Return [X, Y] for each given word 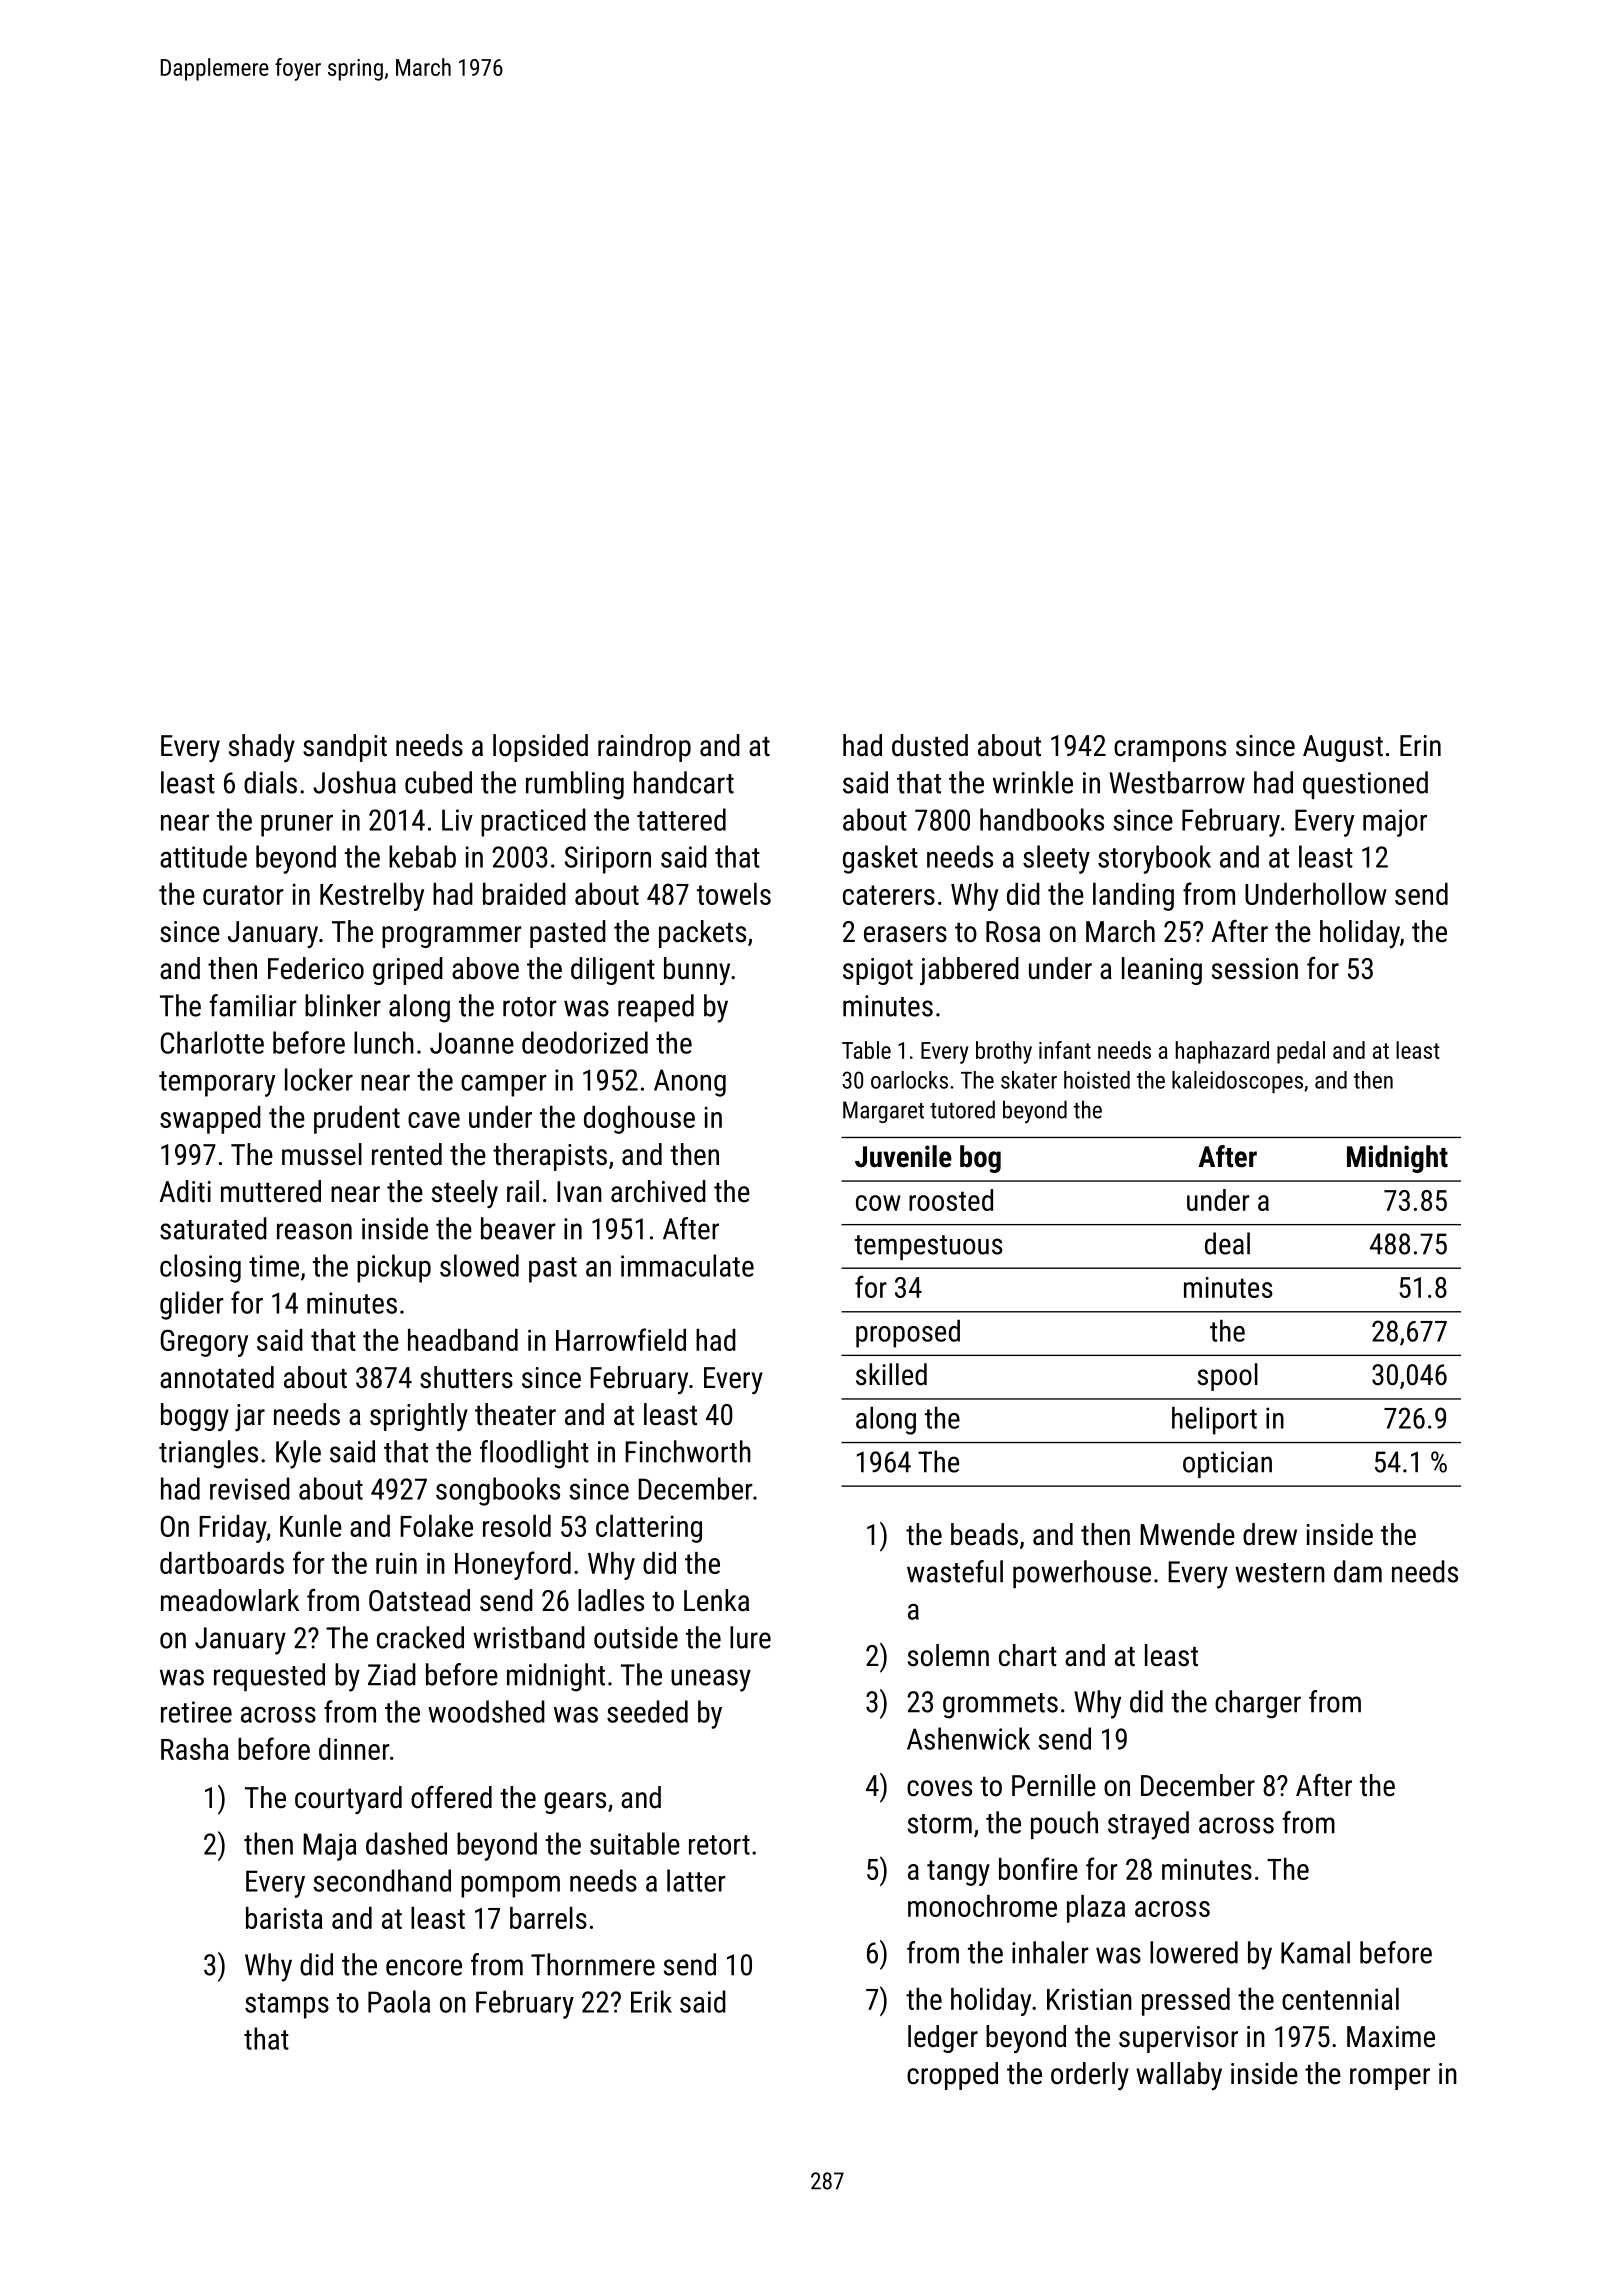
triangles [208, 1454]
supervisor [1178, 2039]
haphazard [1222, 1052]
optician [1227, 1464]
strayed [1148, 1825]
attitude [203, 856]
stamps [287, 2006]
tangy [958, 1873]
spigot [878, 971]
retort [719, 1845]
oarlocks [909, 1080]
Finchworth [688, 1451]
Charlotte [212, 1042]
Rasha [195, 1749]
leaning [1162, 971]
